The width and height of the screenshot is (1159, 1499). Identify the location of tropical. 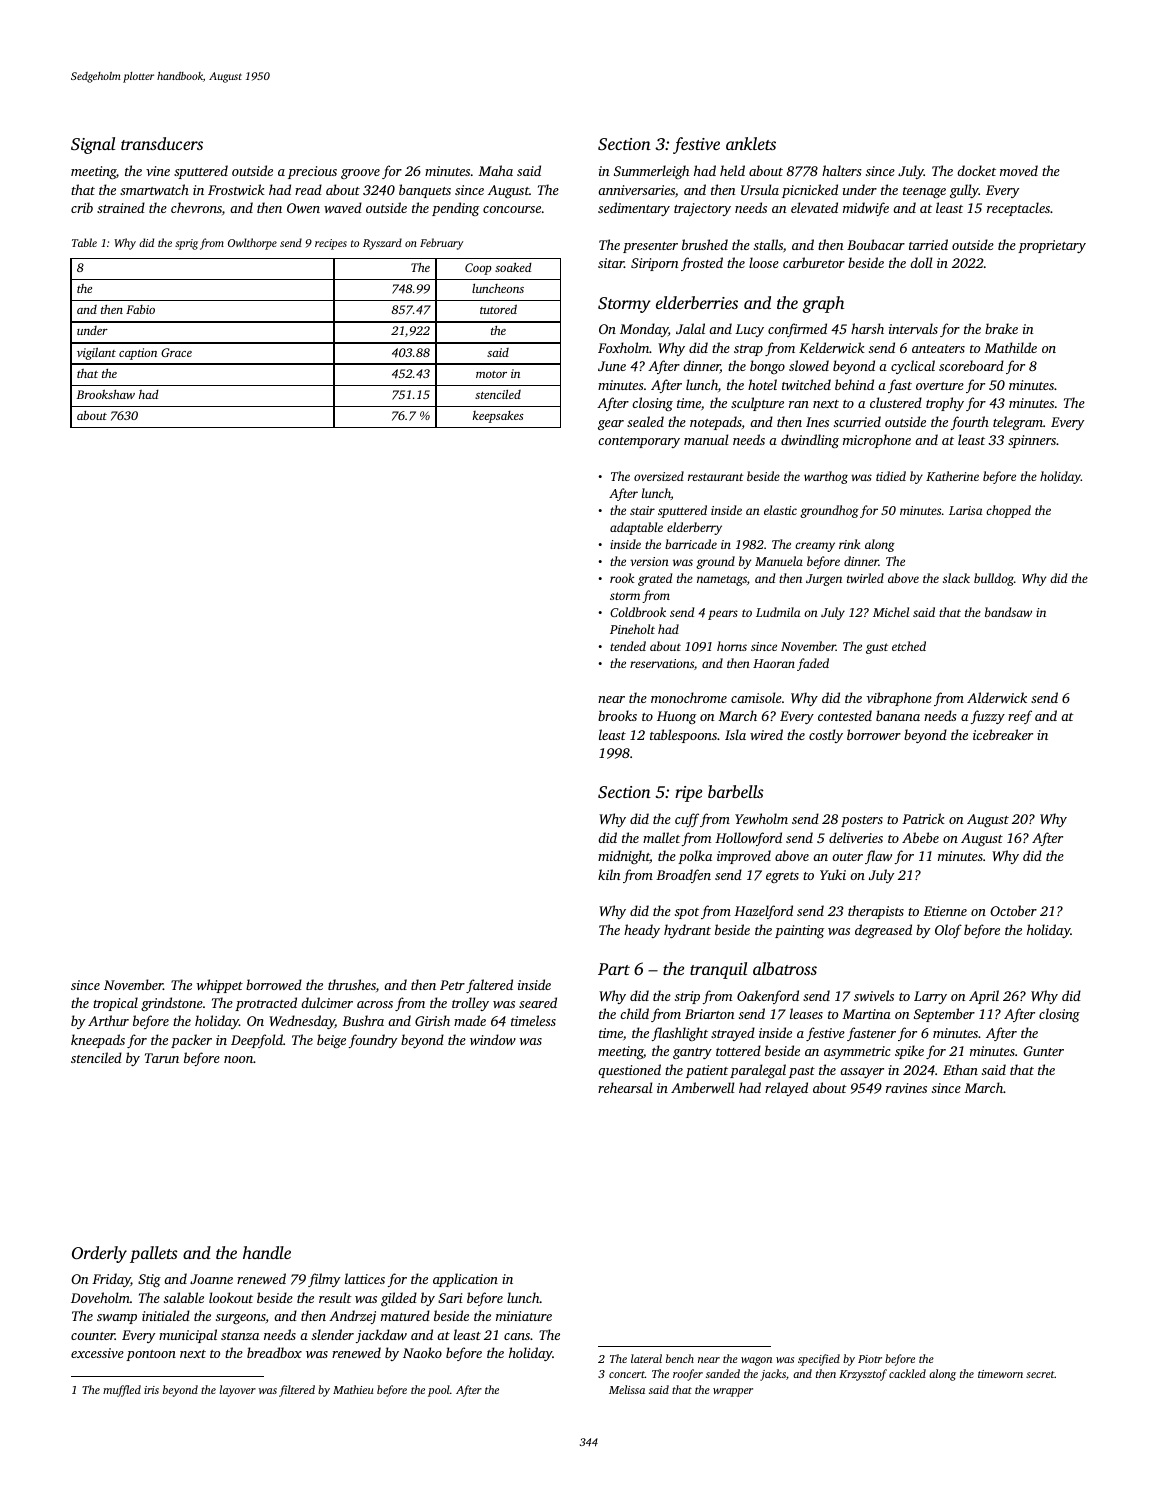
(115, 1004).
